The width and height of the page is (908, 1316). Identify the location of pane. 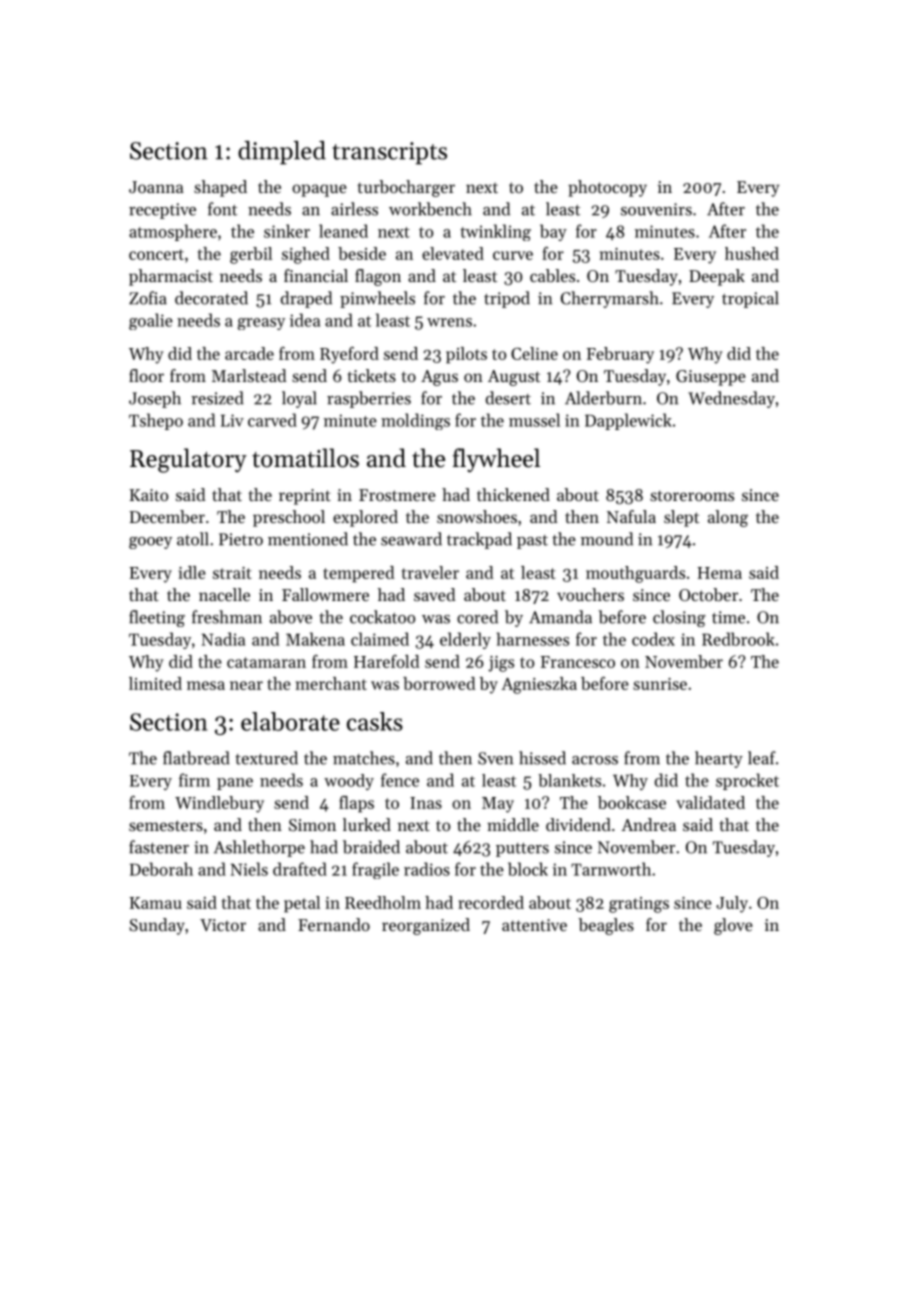
(235, 784).
